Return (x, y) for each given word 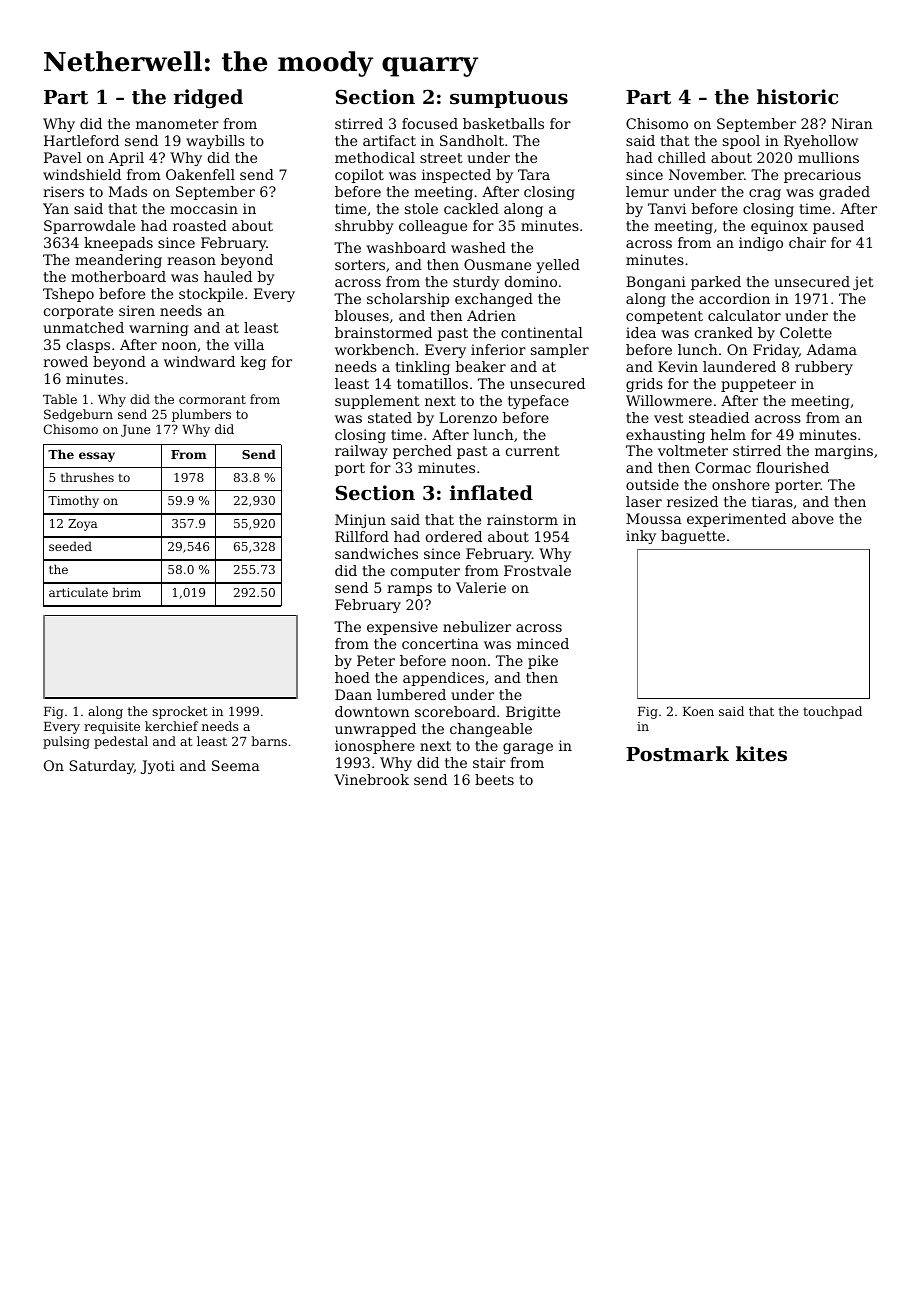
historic (797, 97)
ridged (208, 99)
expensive (402, 628)
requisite (112, 728)
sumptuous (509, 99)
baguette (693, 537)
